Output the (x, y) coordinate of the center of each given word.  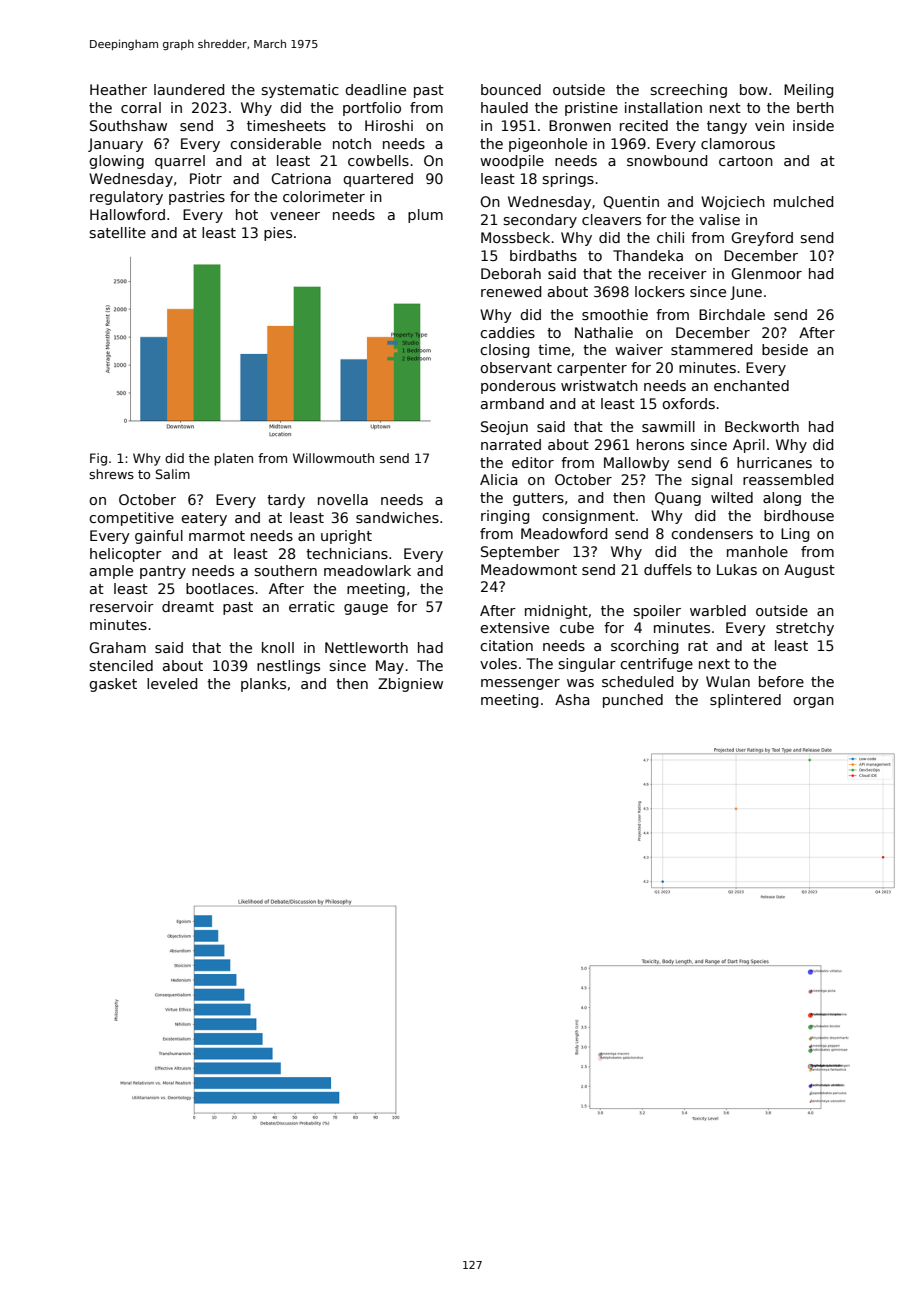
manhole (757, 551)
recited (644, 125)
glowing (116, 162)
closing (504, 351)
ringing (505, 517)
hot (247, 214)
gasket (113, 685)
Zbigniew (410, 685)
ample (111, 572)
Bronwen (580, 125)
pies (278, 234)
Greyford (762, 239)
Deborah (511, 273)
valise (719, 219)
